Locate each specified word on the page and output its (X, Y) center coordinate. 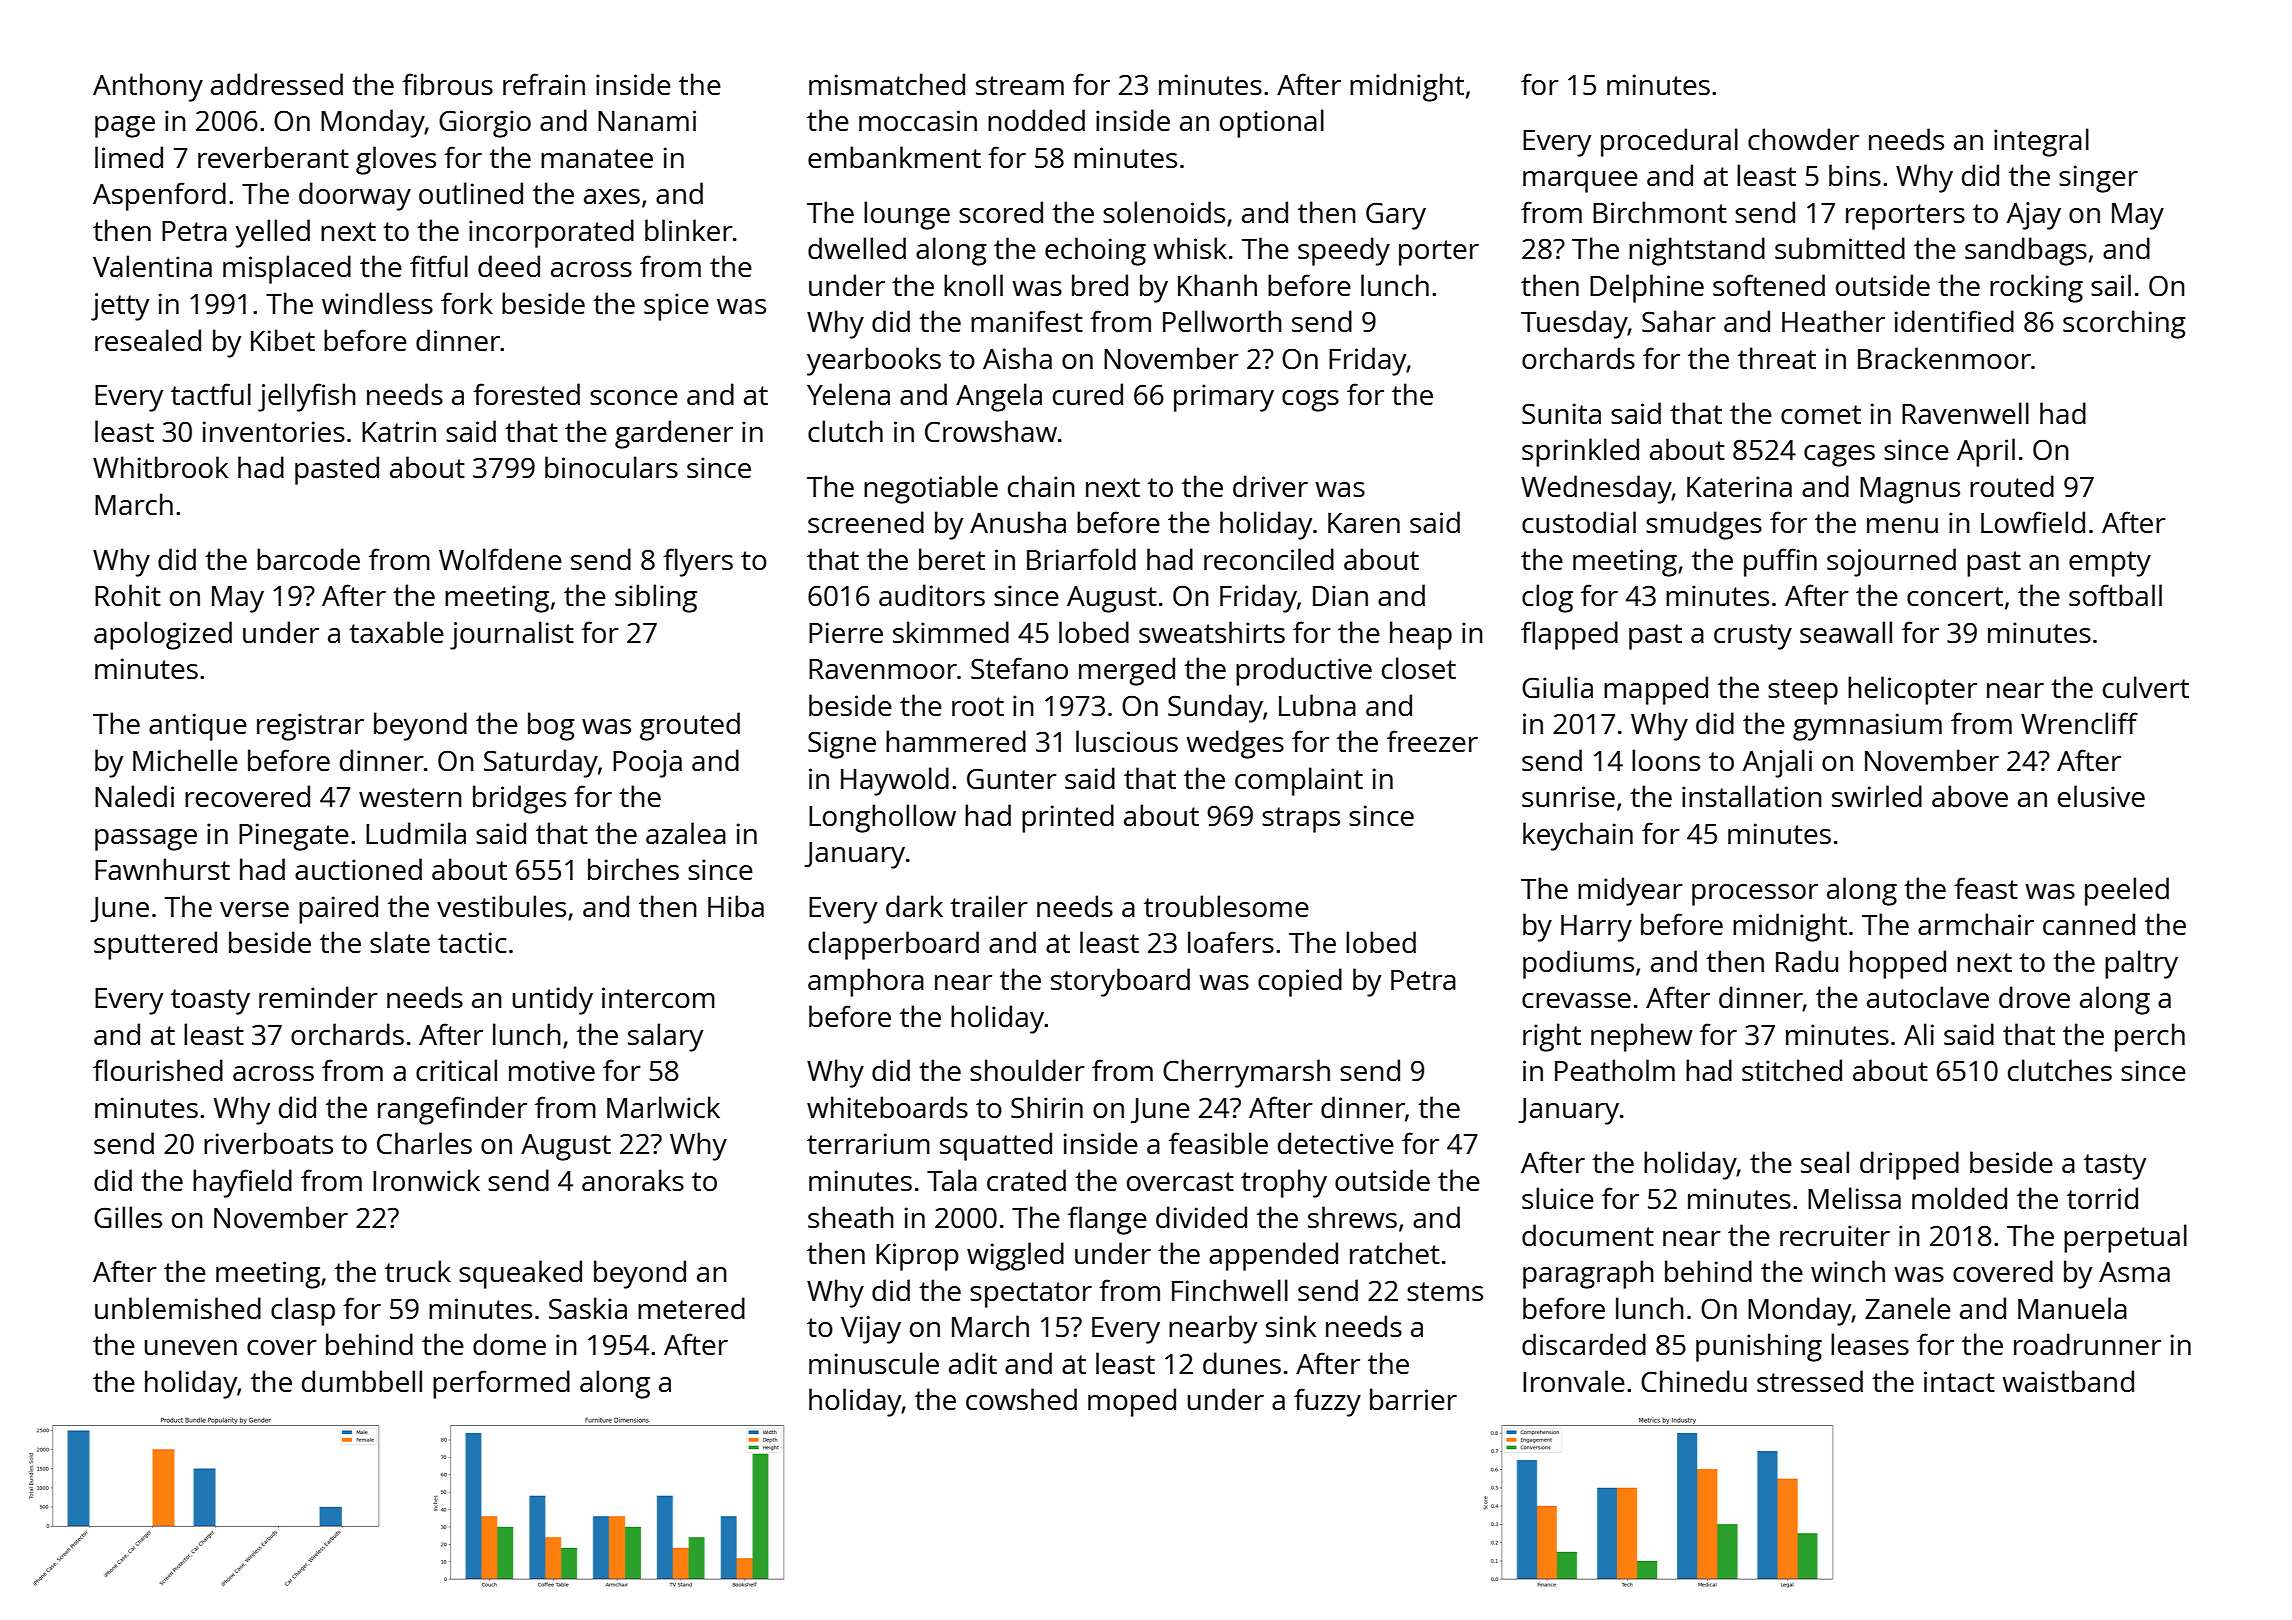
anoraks (633, 1180)
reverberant (273, 157)
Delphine (1647, 288)
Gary (1396, 216)
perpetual (2125, 1238)
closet (1419, 668)
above (1970, 796)
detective (1336, 1143)
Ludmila (416, 833)
